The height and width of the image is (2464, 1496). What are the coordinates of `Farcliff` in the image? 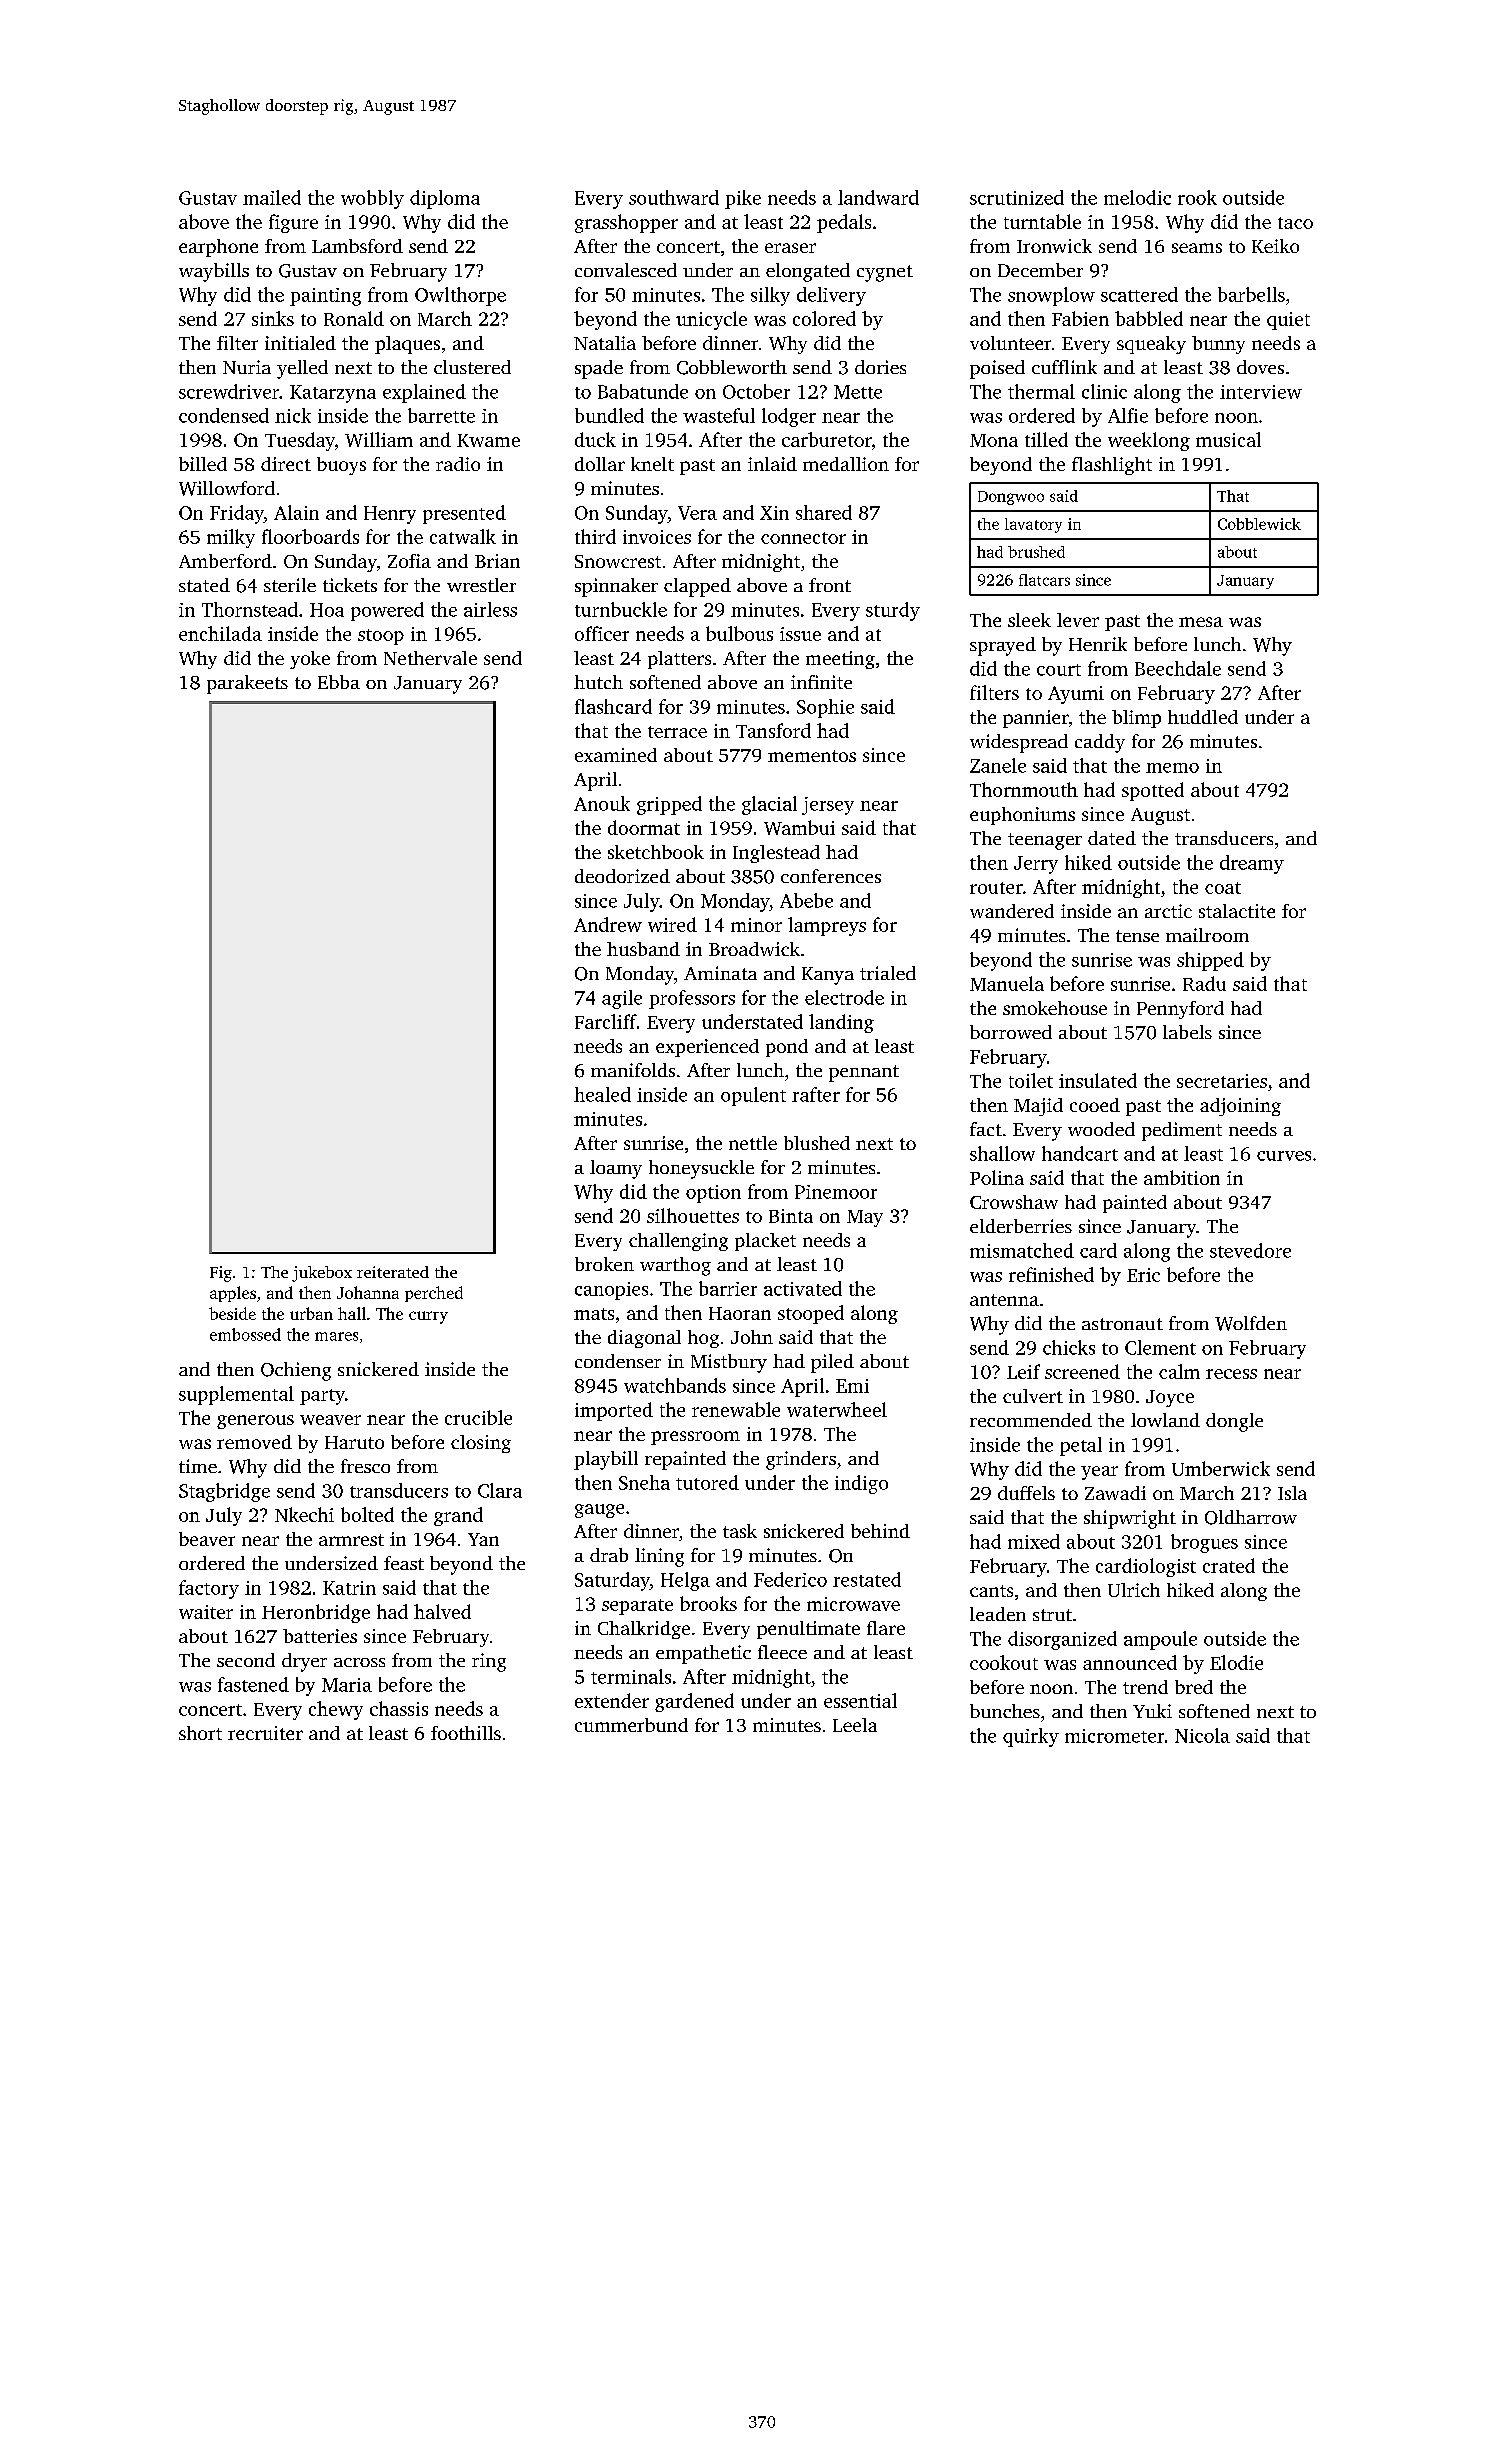 It's located at (606, 1021).
